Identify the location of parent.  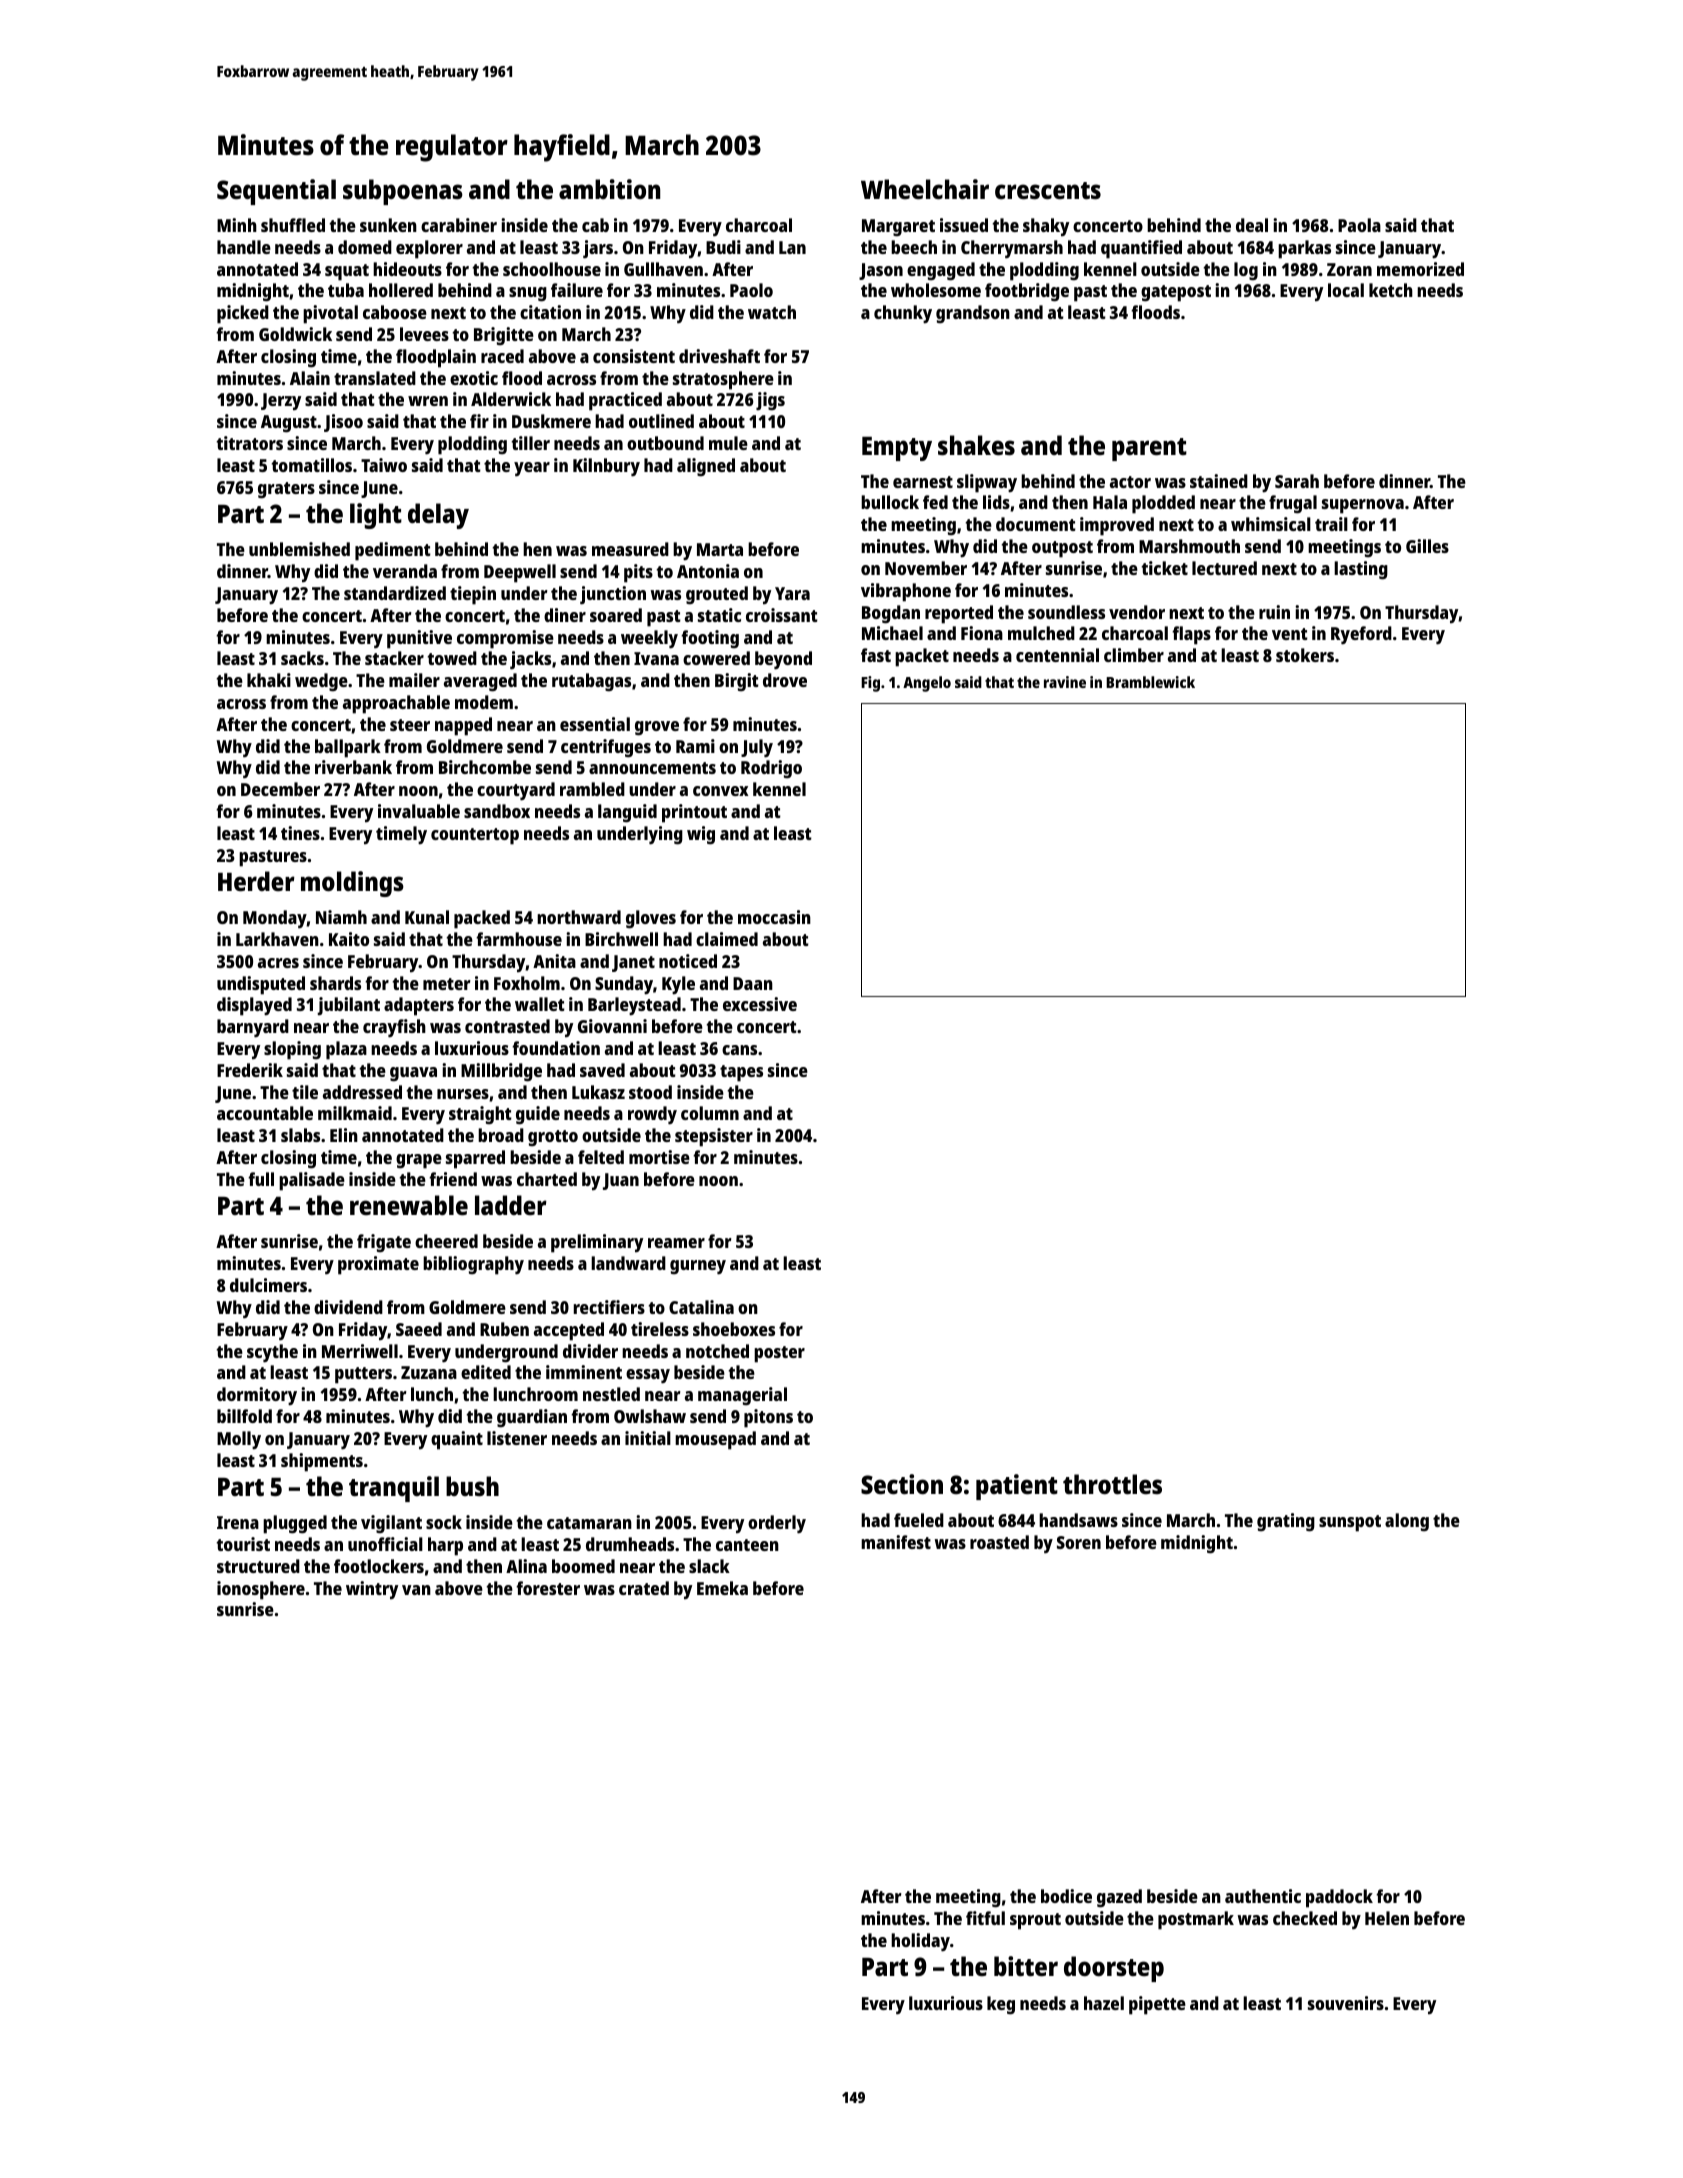
(1149, 449).
